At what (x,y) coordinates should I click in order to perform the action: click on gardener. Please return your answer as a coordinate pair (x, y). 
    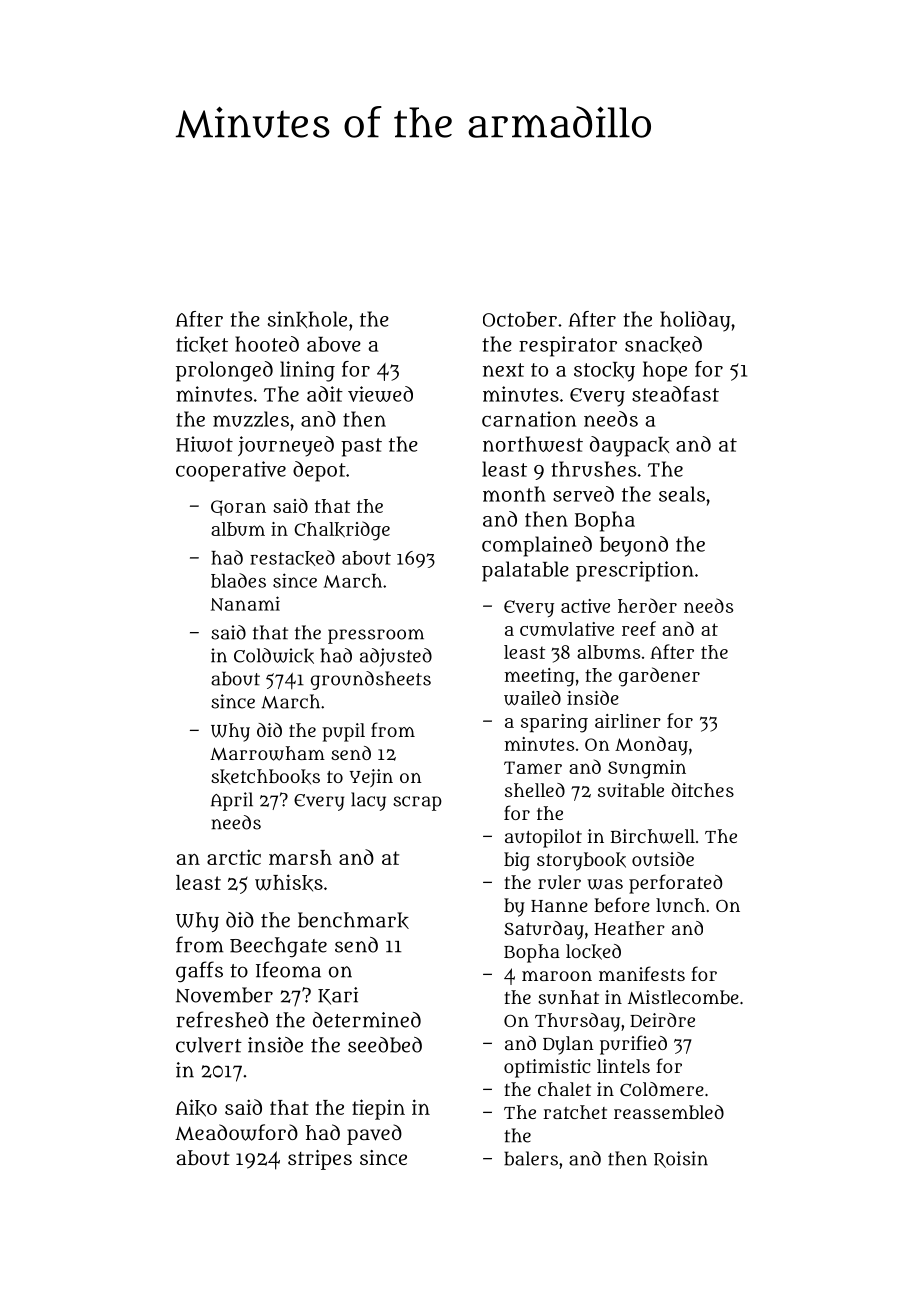
    Looking at the image, I should click on (659, 677).
